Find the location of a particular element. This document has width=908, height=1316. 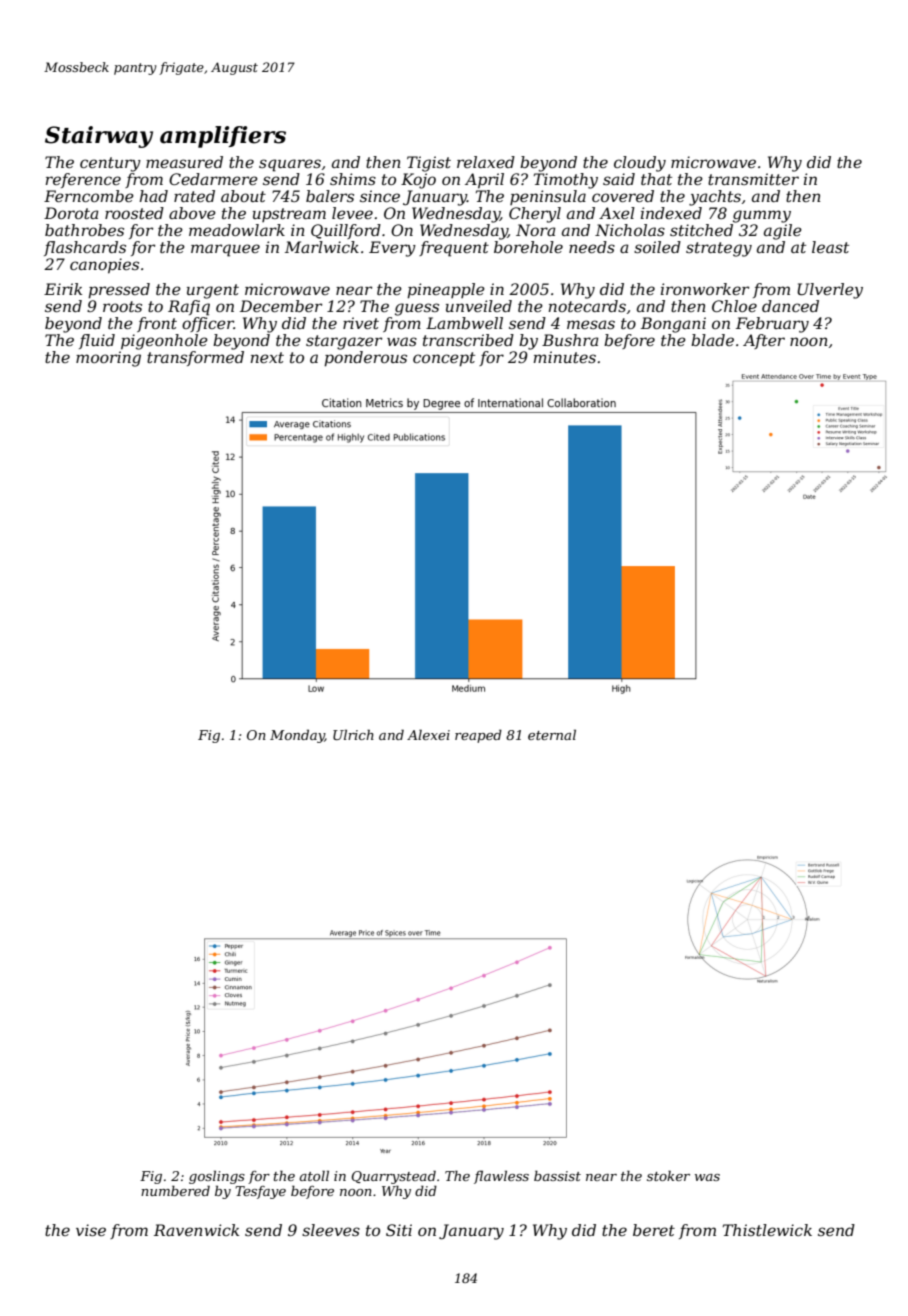

reaped is located at coordinates (478, 736).
